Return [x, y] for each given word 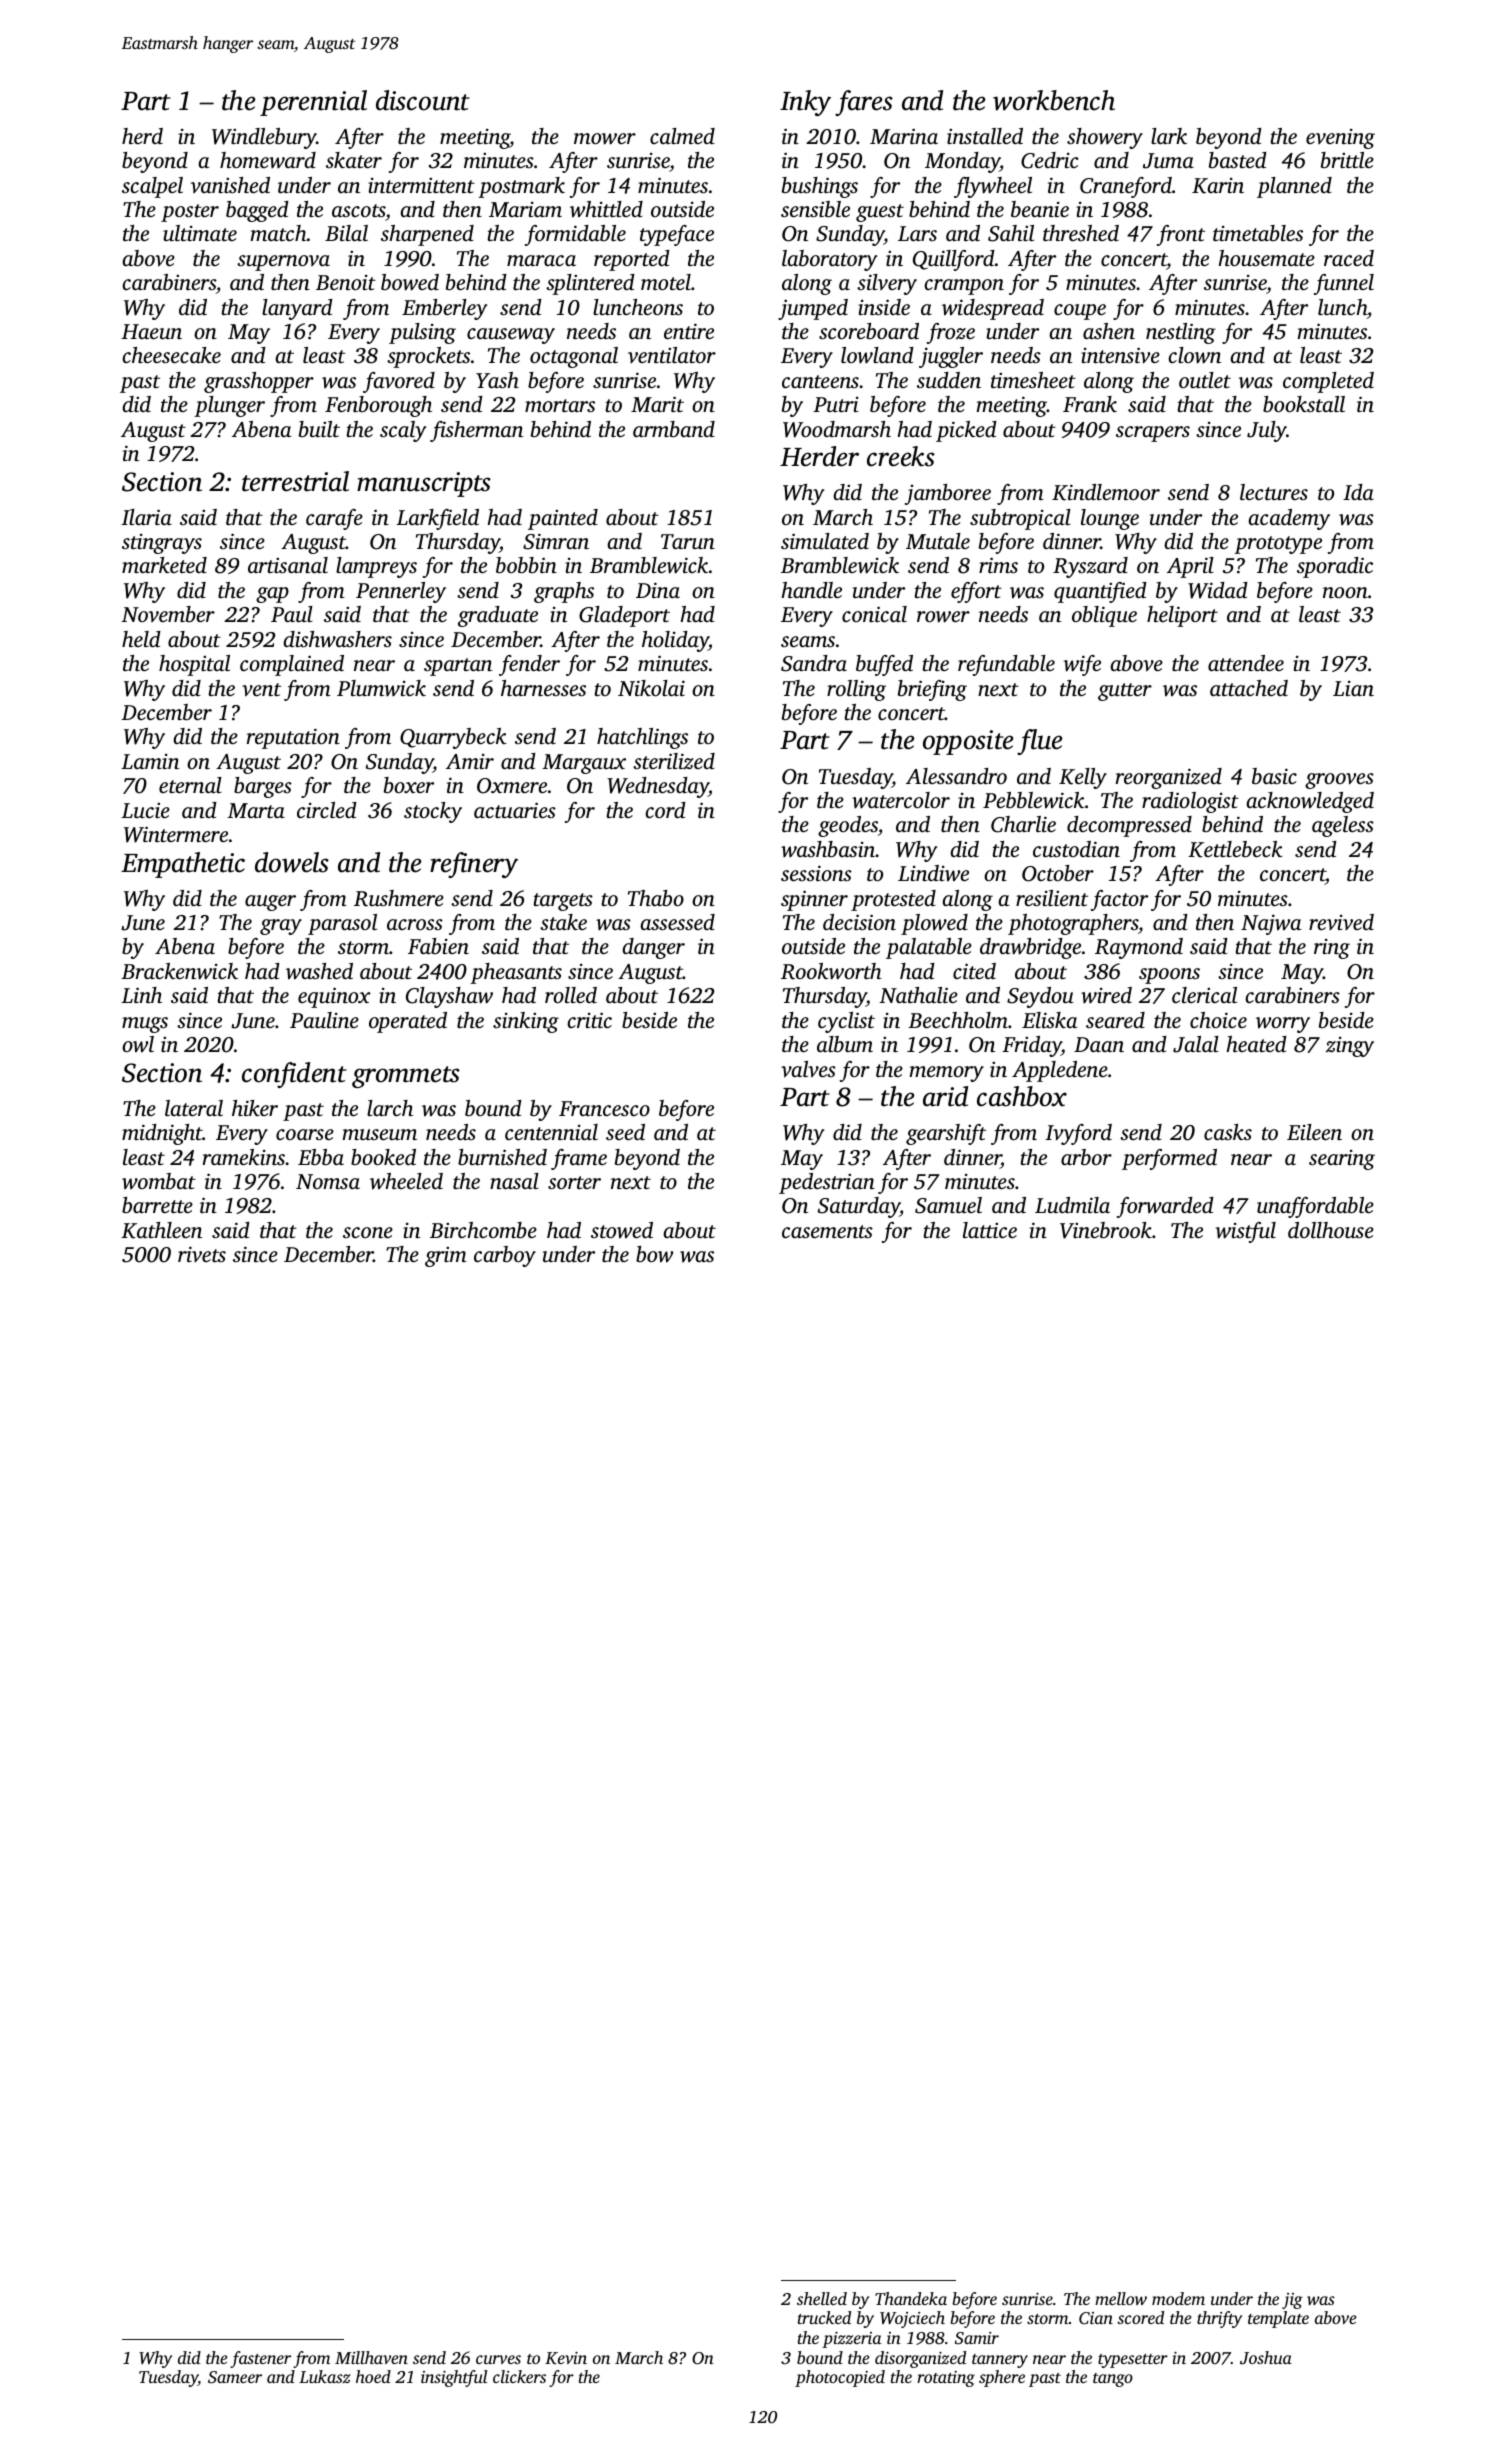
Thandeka [911, 2298]
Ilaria [146, 517]
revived [1341, 922]
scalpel [152, 187]
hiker [255, 1108]
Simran [556, 541]
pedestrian [827, 1183]
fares [864, 103]
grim [446, 1257]
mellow [1121, 2298]
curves [498, 2359]
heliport [1182, 616]
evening [1340, 139]
